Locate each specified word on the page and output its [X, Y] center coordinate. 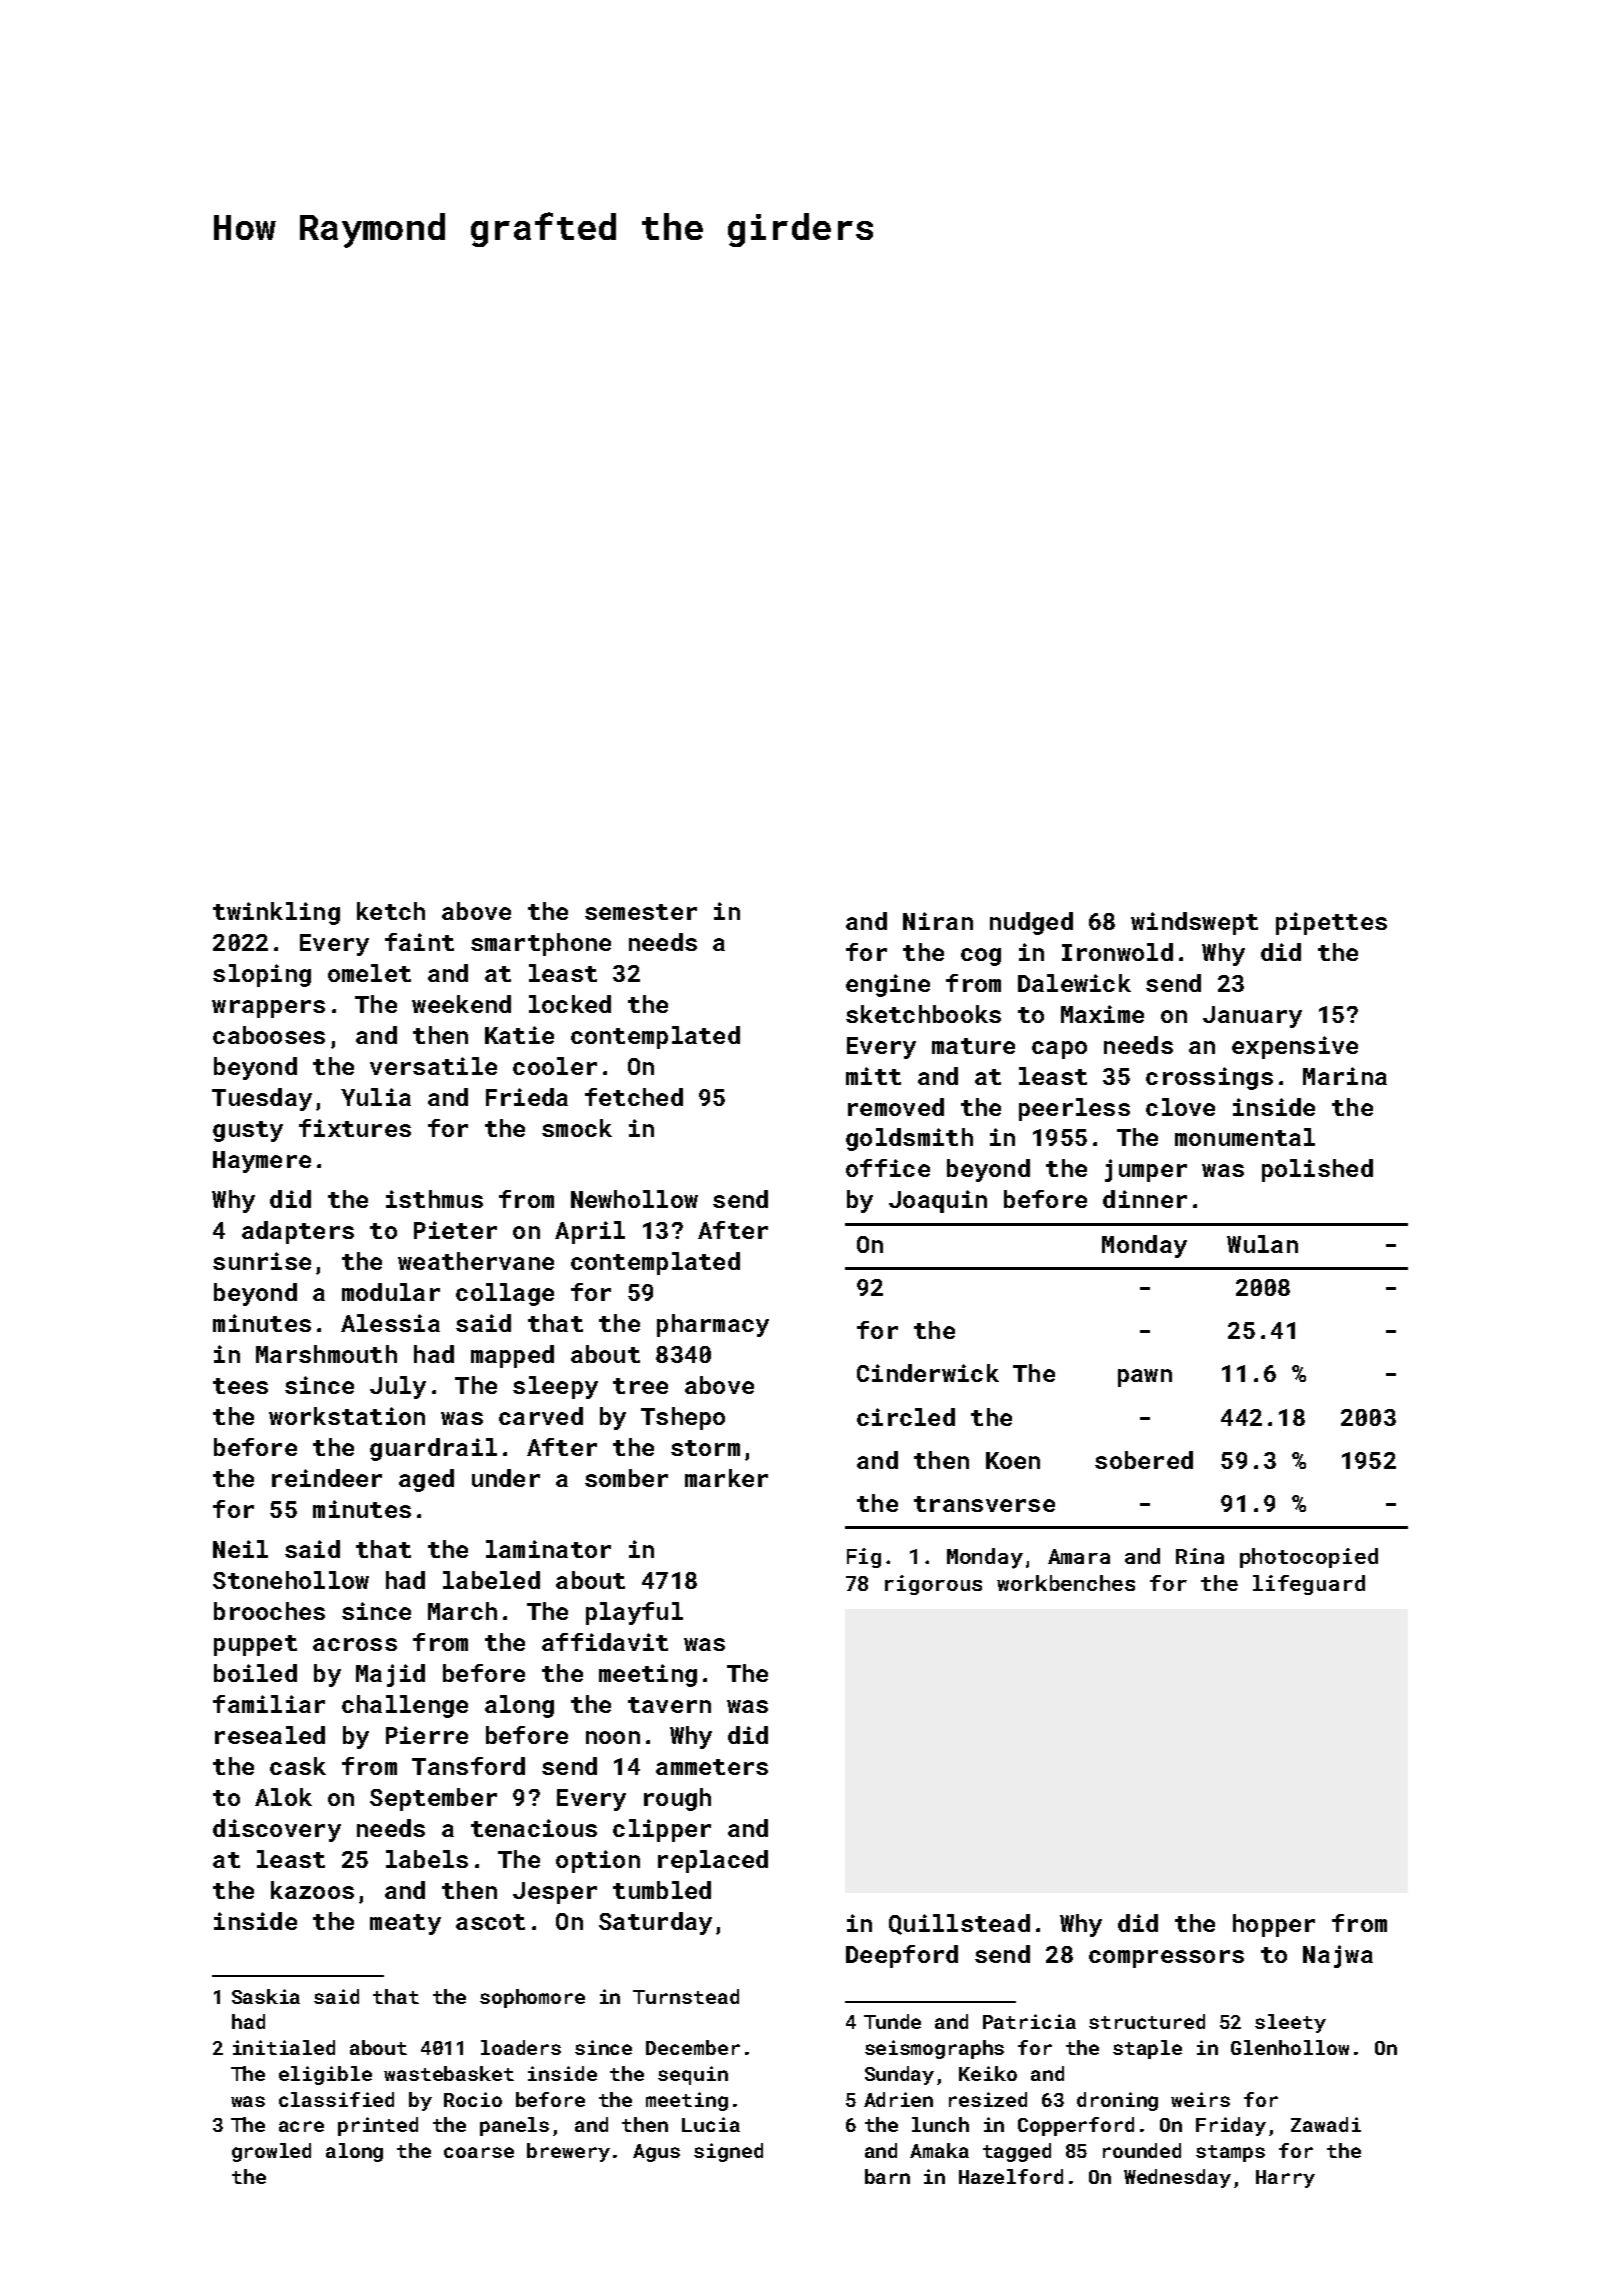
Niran [938, 921]
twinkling [276, 913]
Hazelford [1011, 2176]
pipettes [1331, 923]
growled [271, 2152]
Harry [1285, 2179]
